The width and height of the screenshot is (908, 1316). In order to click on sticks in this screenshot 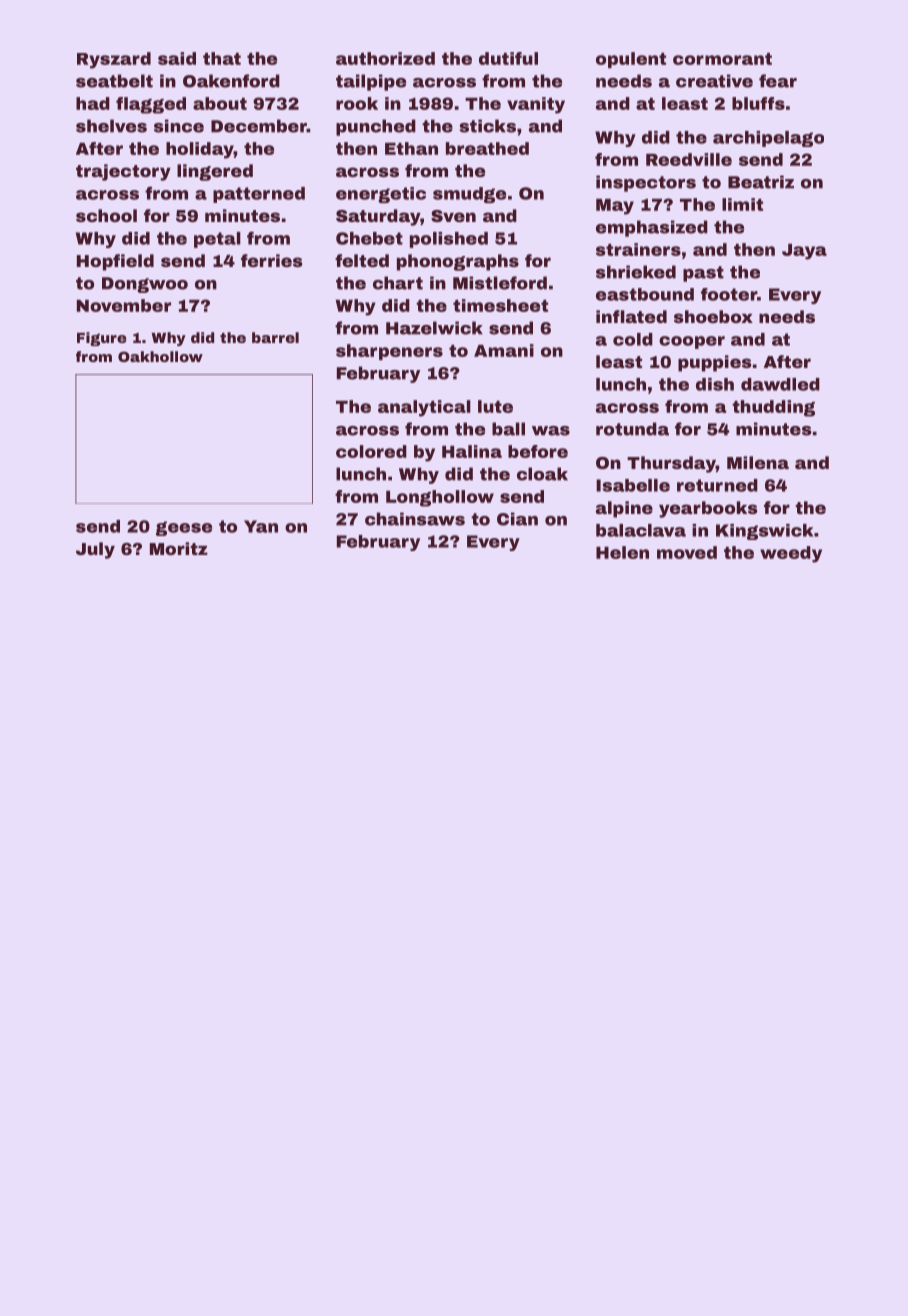, I will do `click(487, 126)`.
